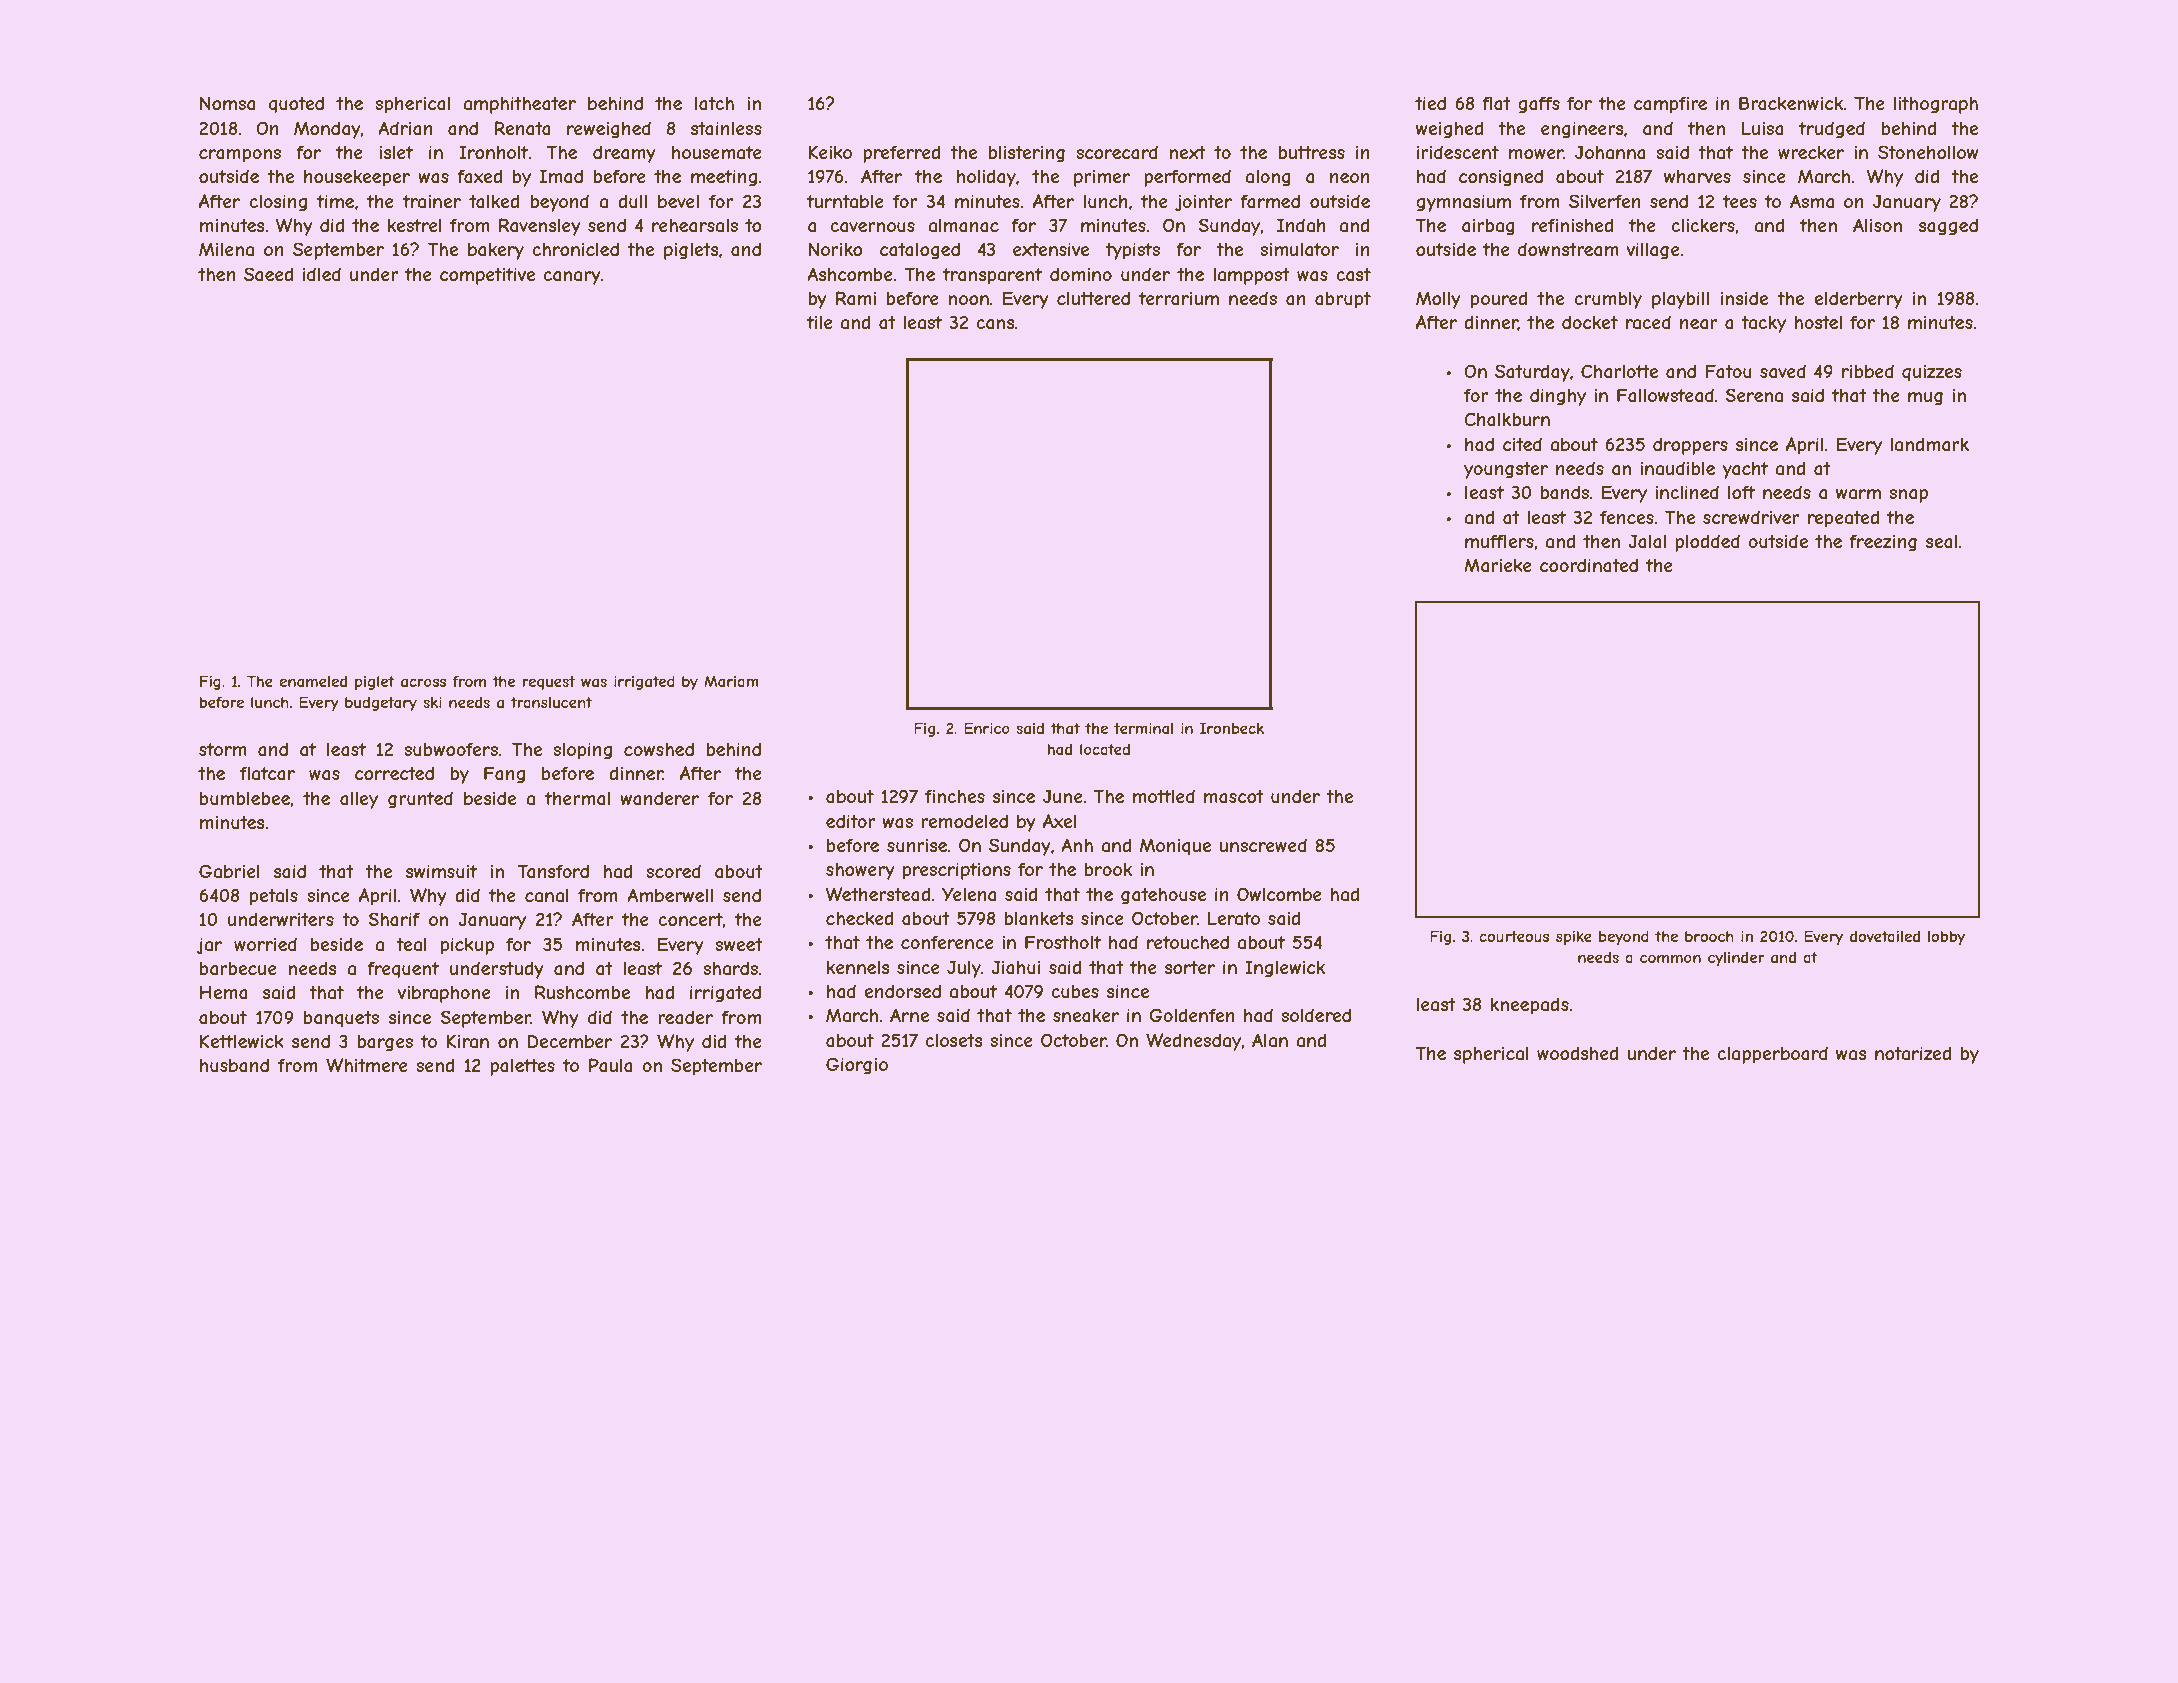 The image size is (2178, 1683). Describe the element at coordinates (714, 104) in the image. I see `latch` at that location.
